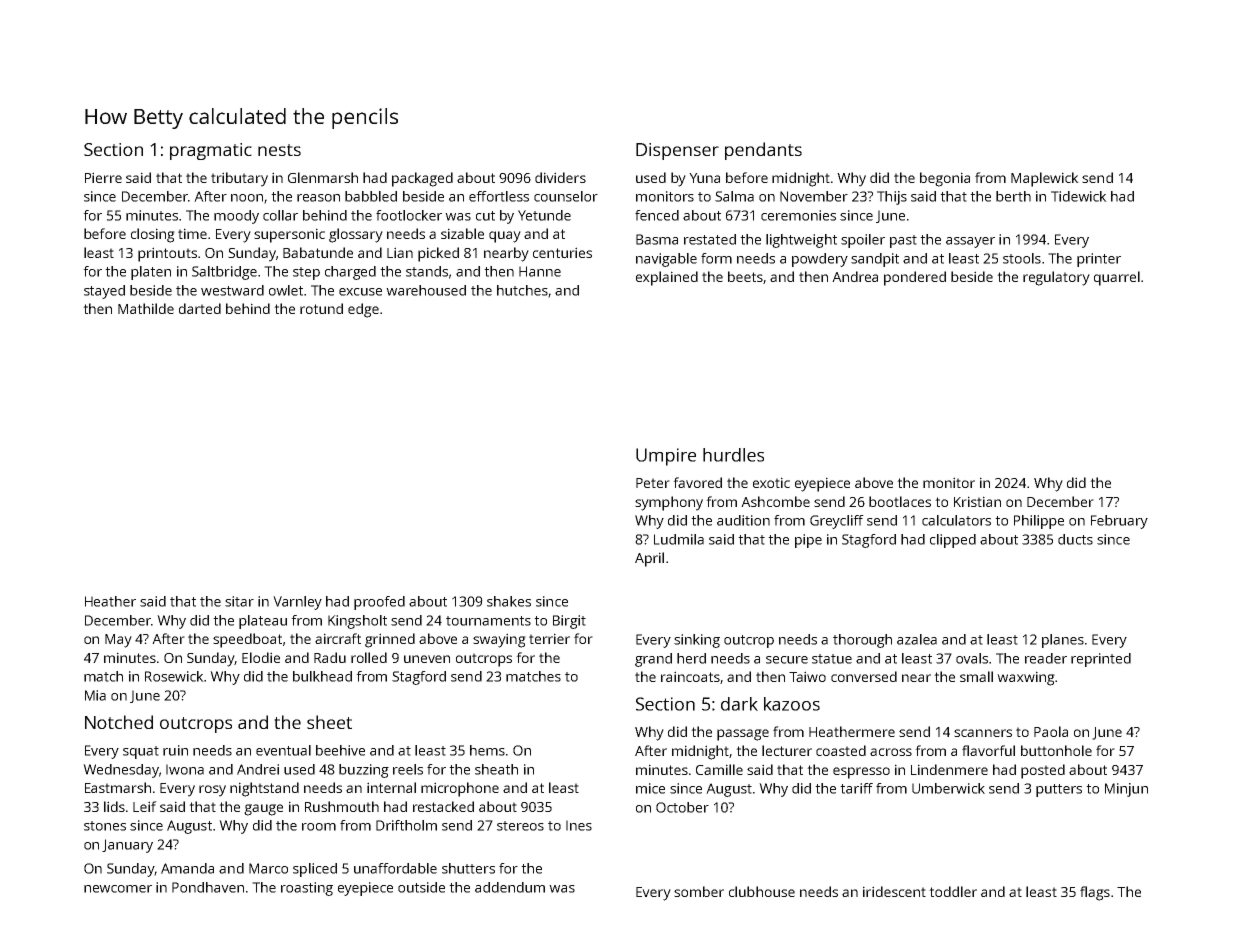 This screenshot has width=1233, height=952. What do you see at coordinates (697, 641) in the screenshot?
I see `sinking` at bounding box center [697, 641].
